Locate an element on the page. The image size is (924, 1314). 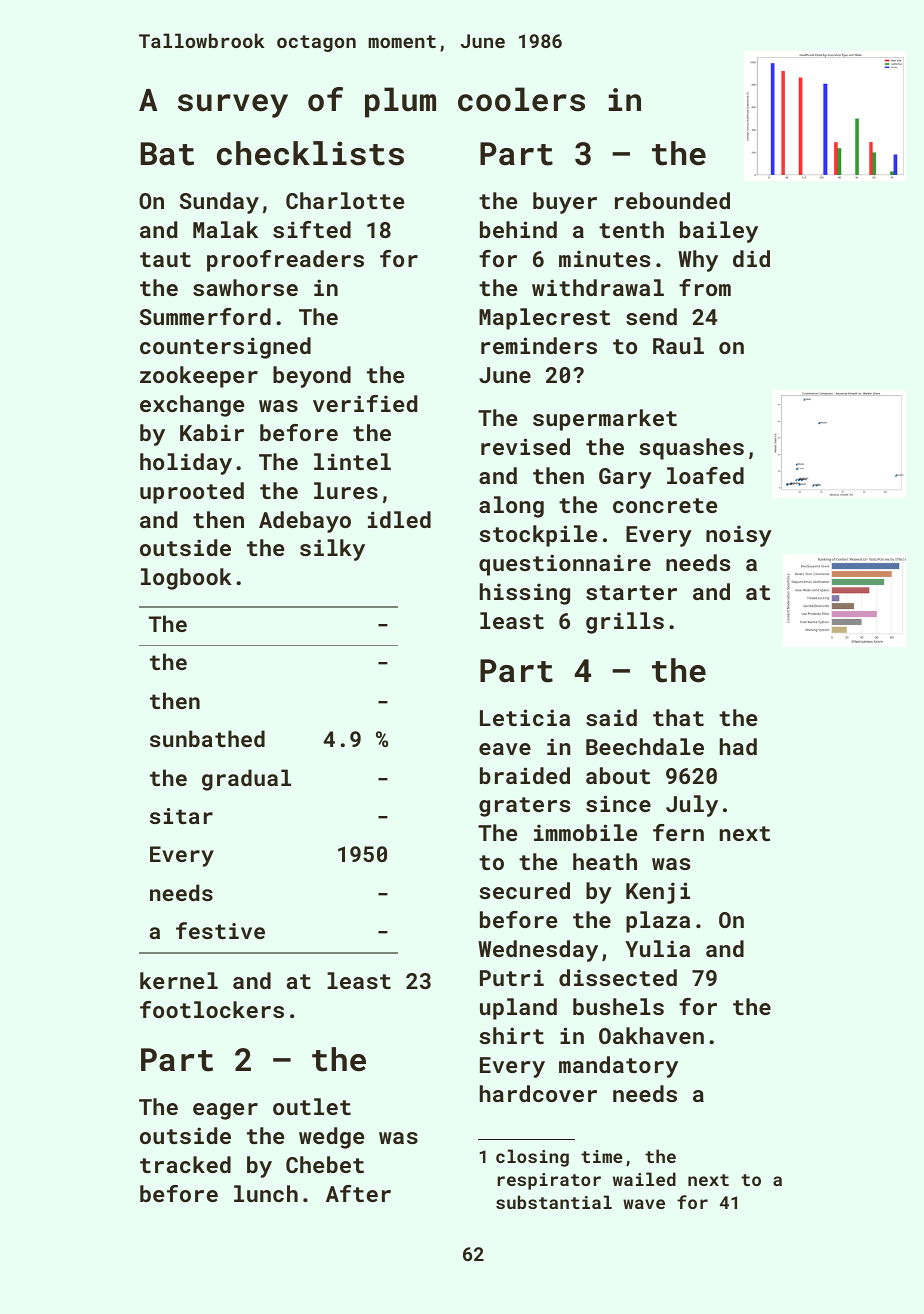
buyer is located at coordinates (565, 203).
